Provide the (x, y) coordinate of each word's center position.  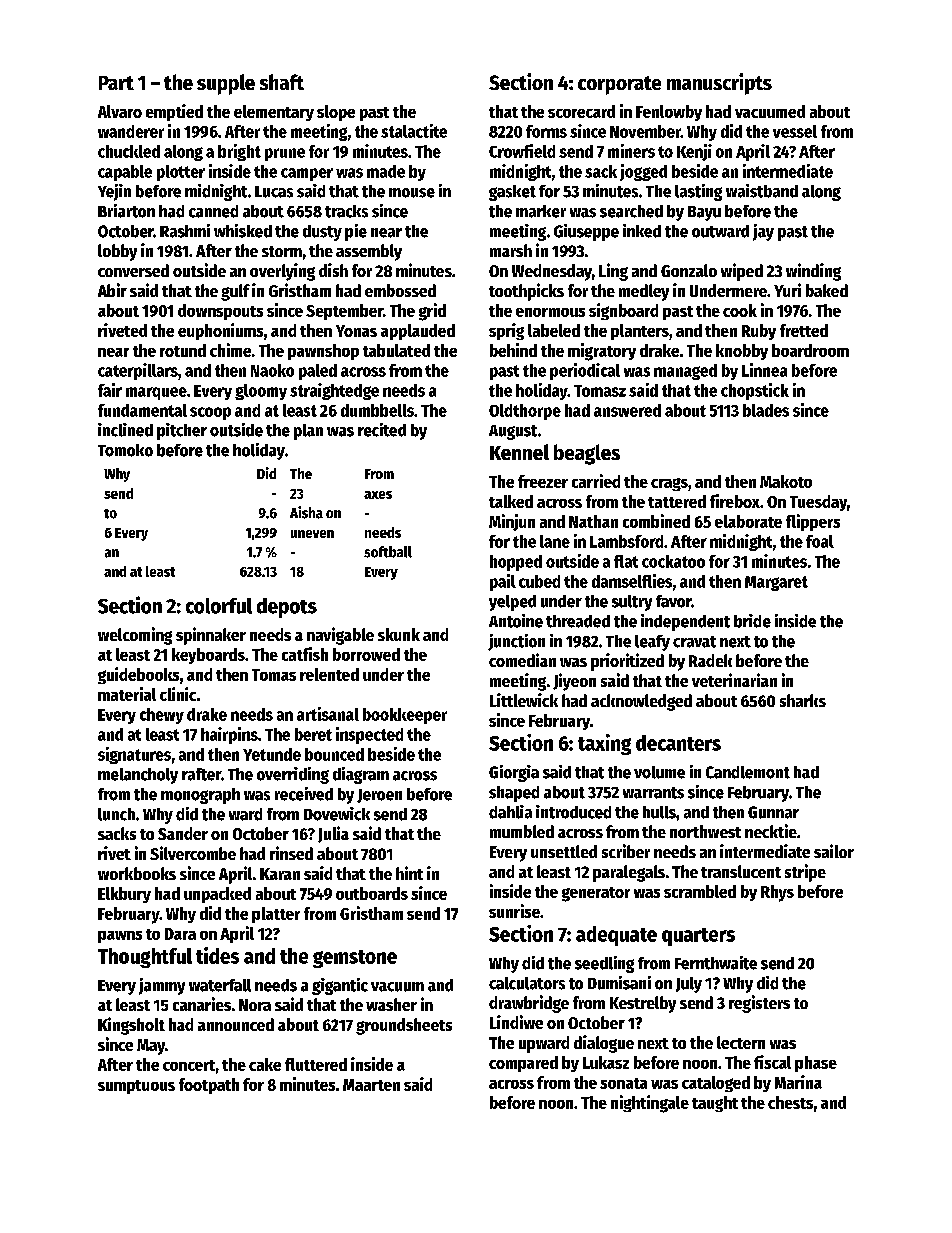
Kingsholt (131, 1026)
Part (116, 83)
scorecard (581, 111)
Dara (180, 934)
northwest (705, 831)
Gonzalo (689, 270)
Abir (112, 290)
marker (541, 211)
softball (388, 552)
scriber (626, 851)
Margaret (776, 583)
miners (631, 151)
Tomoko (125, 450)
